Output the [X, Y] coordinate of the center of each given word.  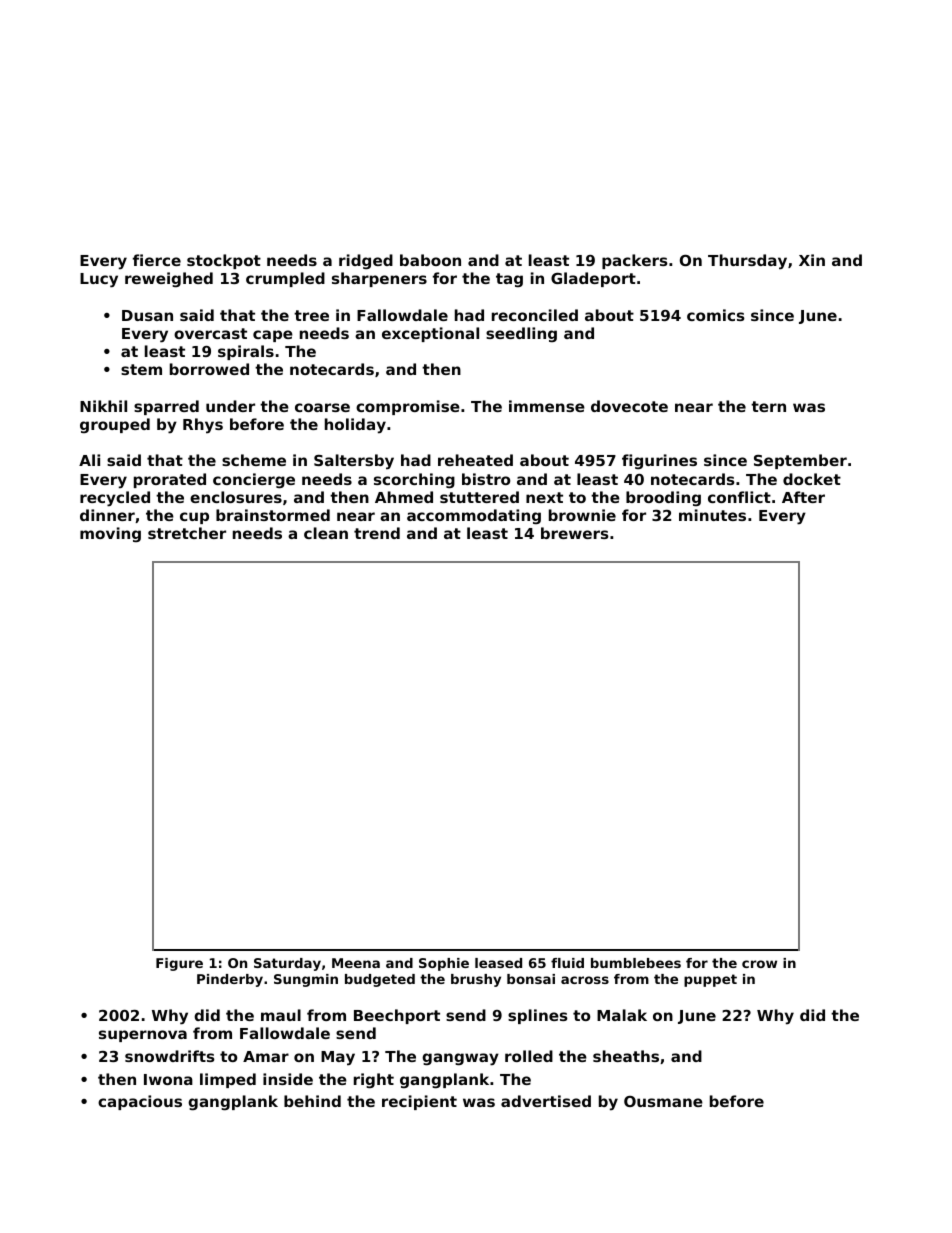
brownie [582, 515]
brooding [663, 498]
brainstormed [273, 515]
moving [110, 534]
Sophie [444, 964]
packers [635, 261]
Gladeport [593, 279]
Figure [179, 964]
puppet [710, 980]
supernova [143, 1036]
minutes [712, 515]
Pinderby [230, 980]
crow [759, 964]
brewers [575, 533]
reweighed [169, 279]
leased [498, 963]
